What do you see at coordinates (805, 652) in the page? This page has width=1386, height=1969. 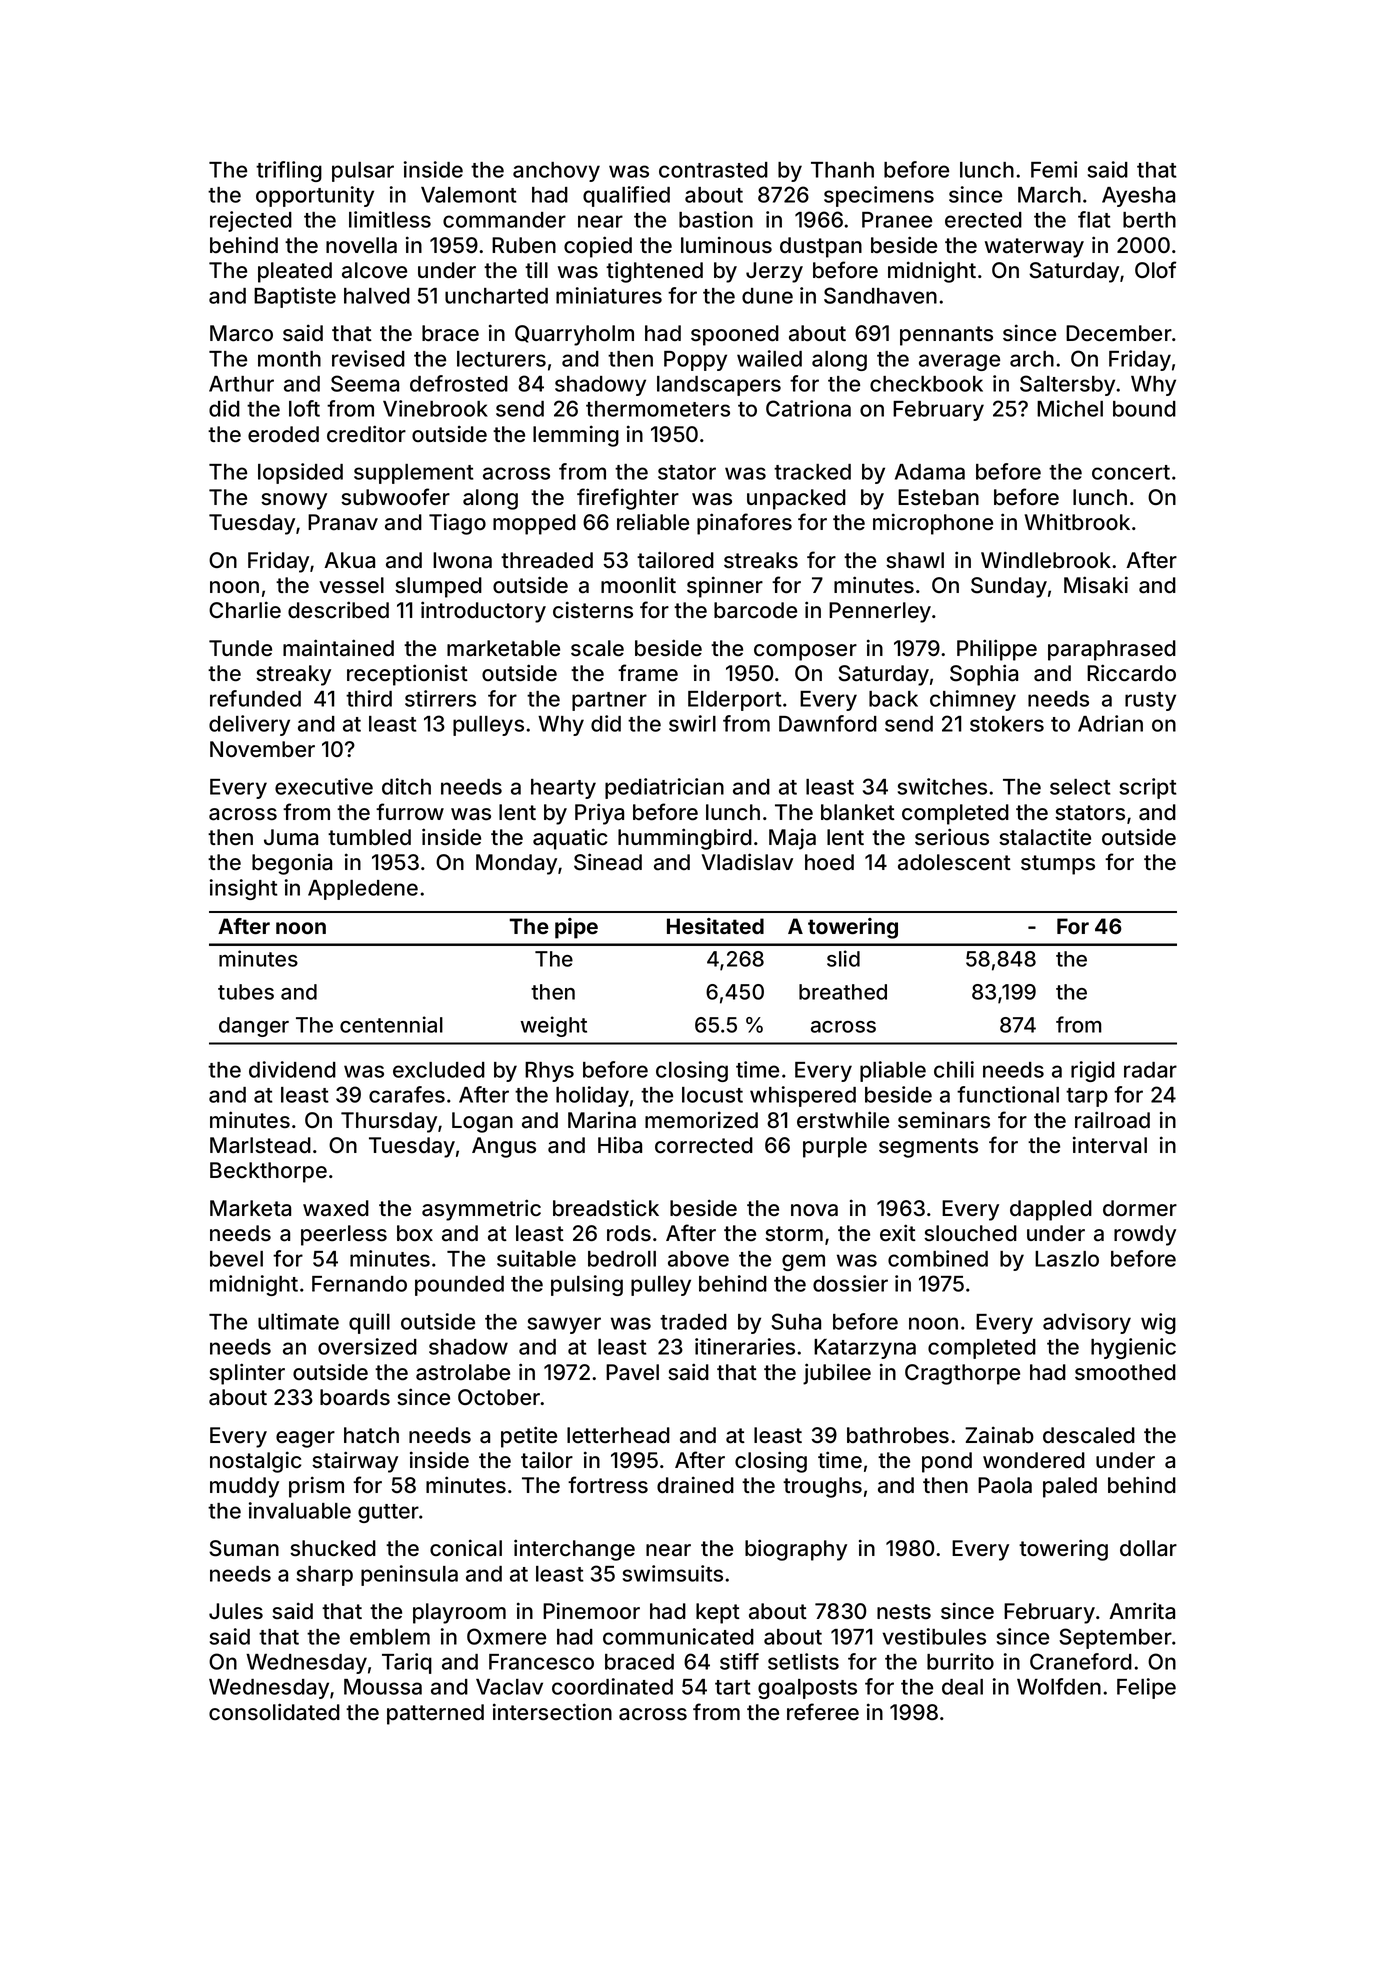 I see `composer` at bounding box center [805, 652].
